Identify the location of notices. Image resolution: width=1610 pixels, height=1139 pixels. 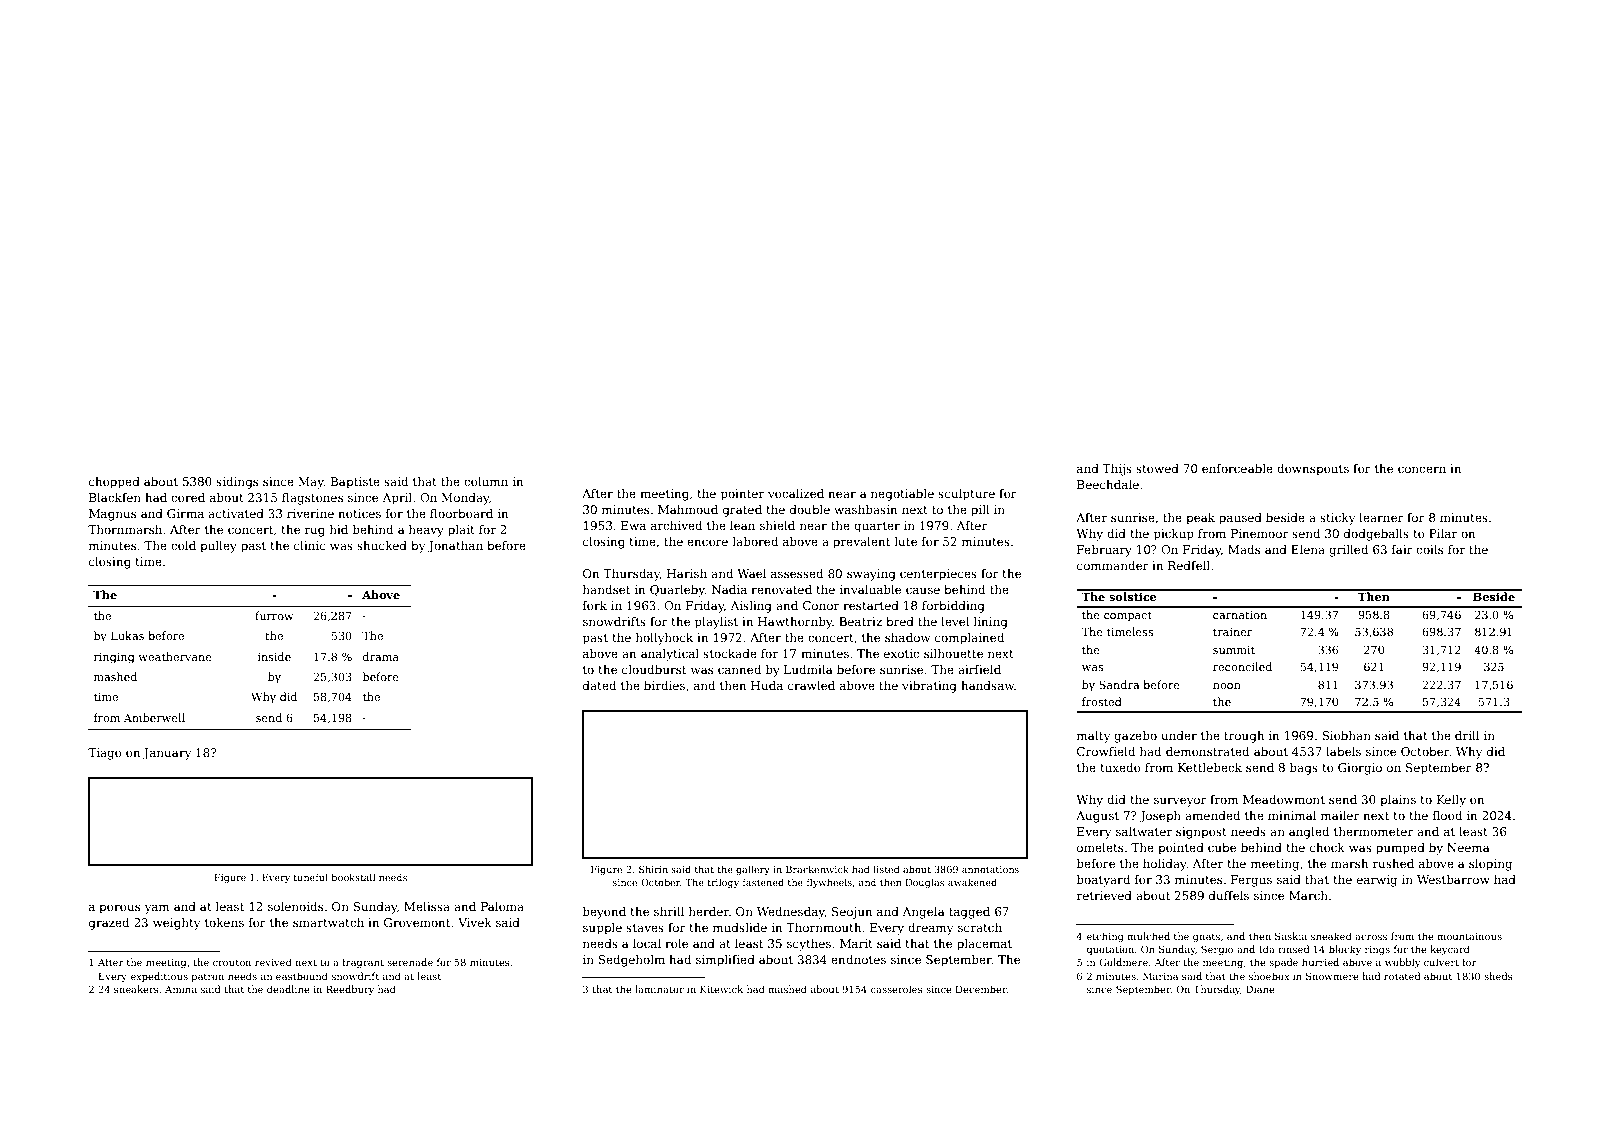
(359, 513).
